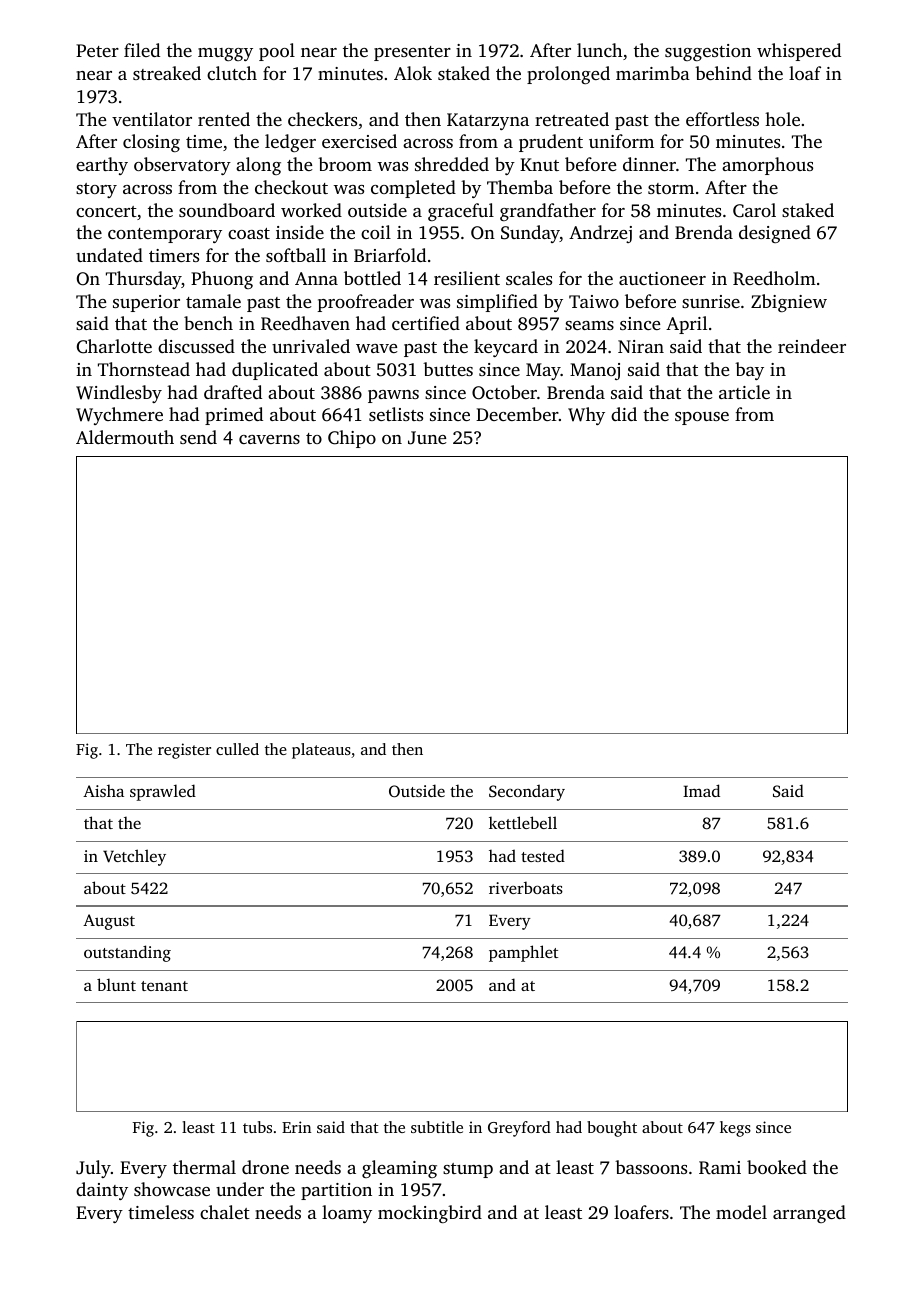 This screenshot has height=1308, width=924. Describe the element at coordinates (599, 50) in the screenshot. I see `lunch` at that location.
